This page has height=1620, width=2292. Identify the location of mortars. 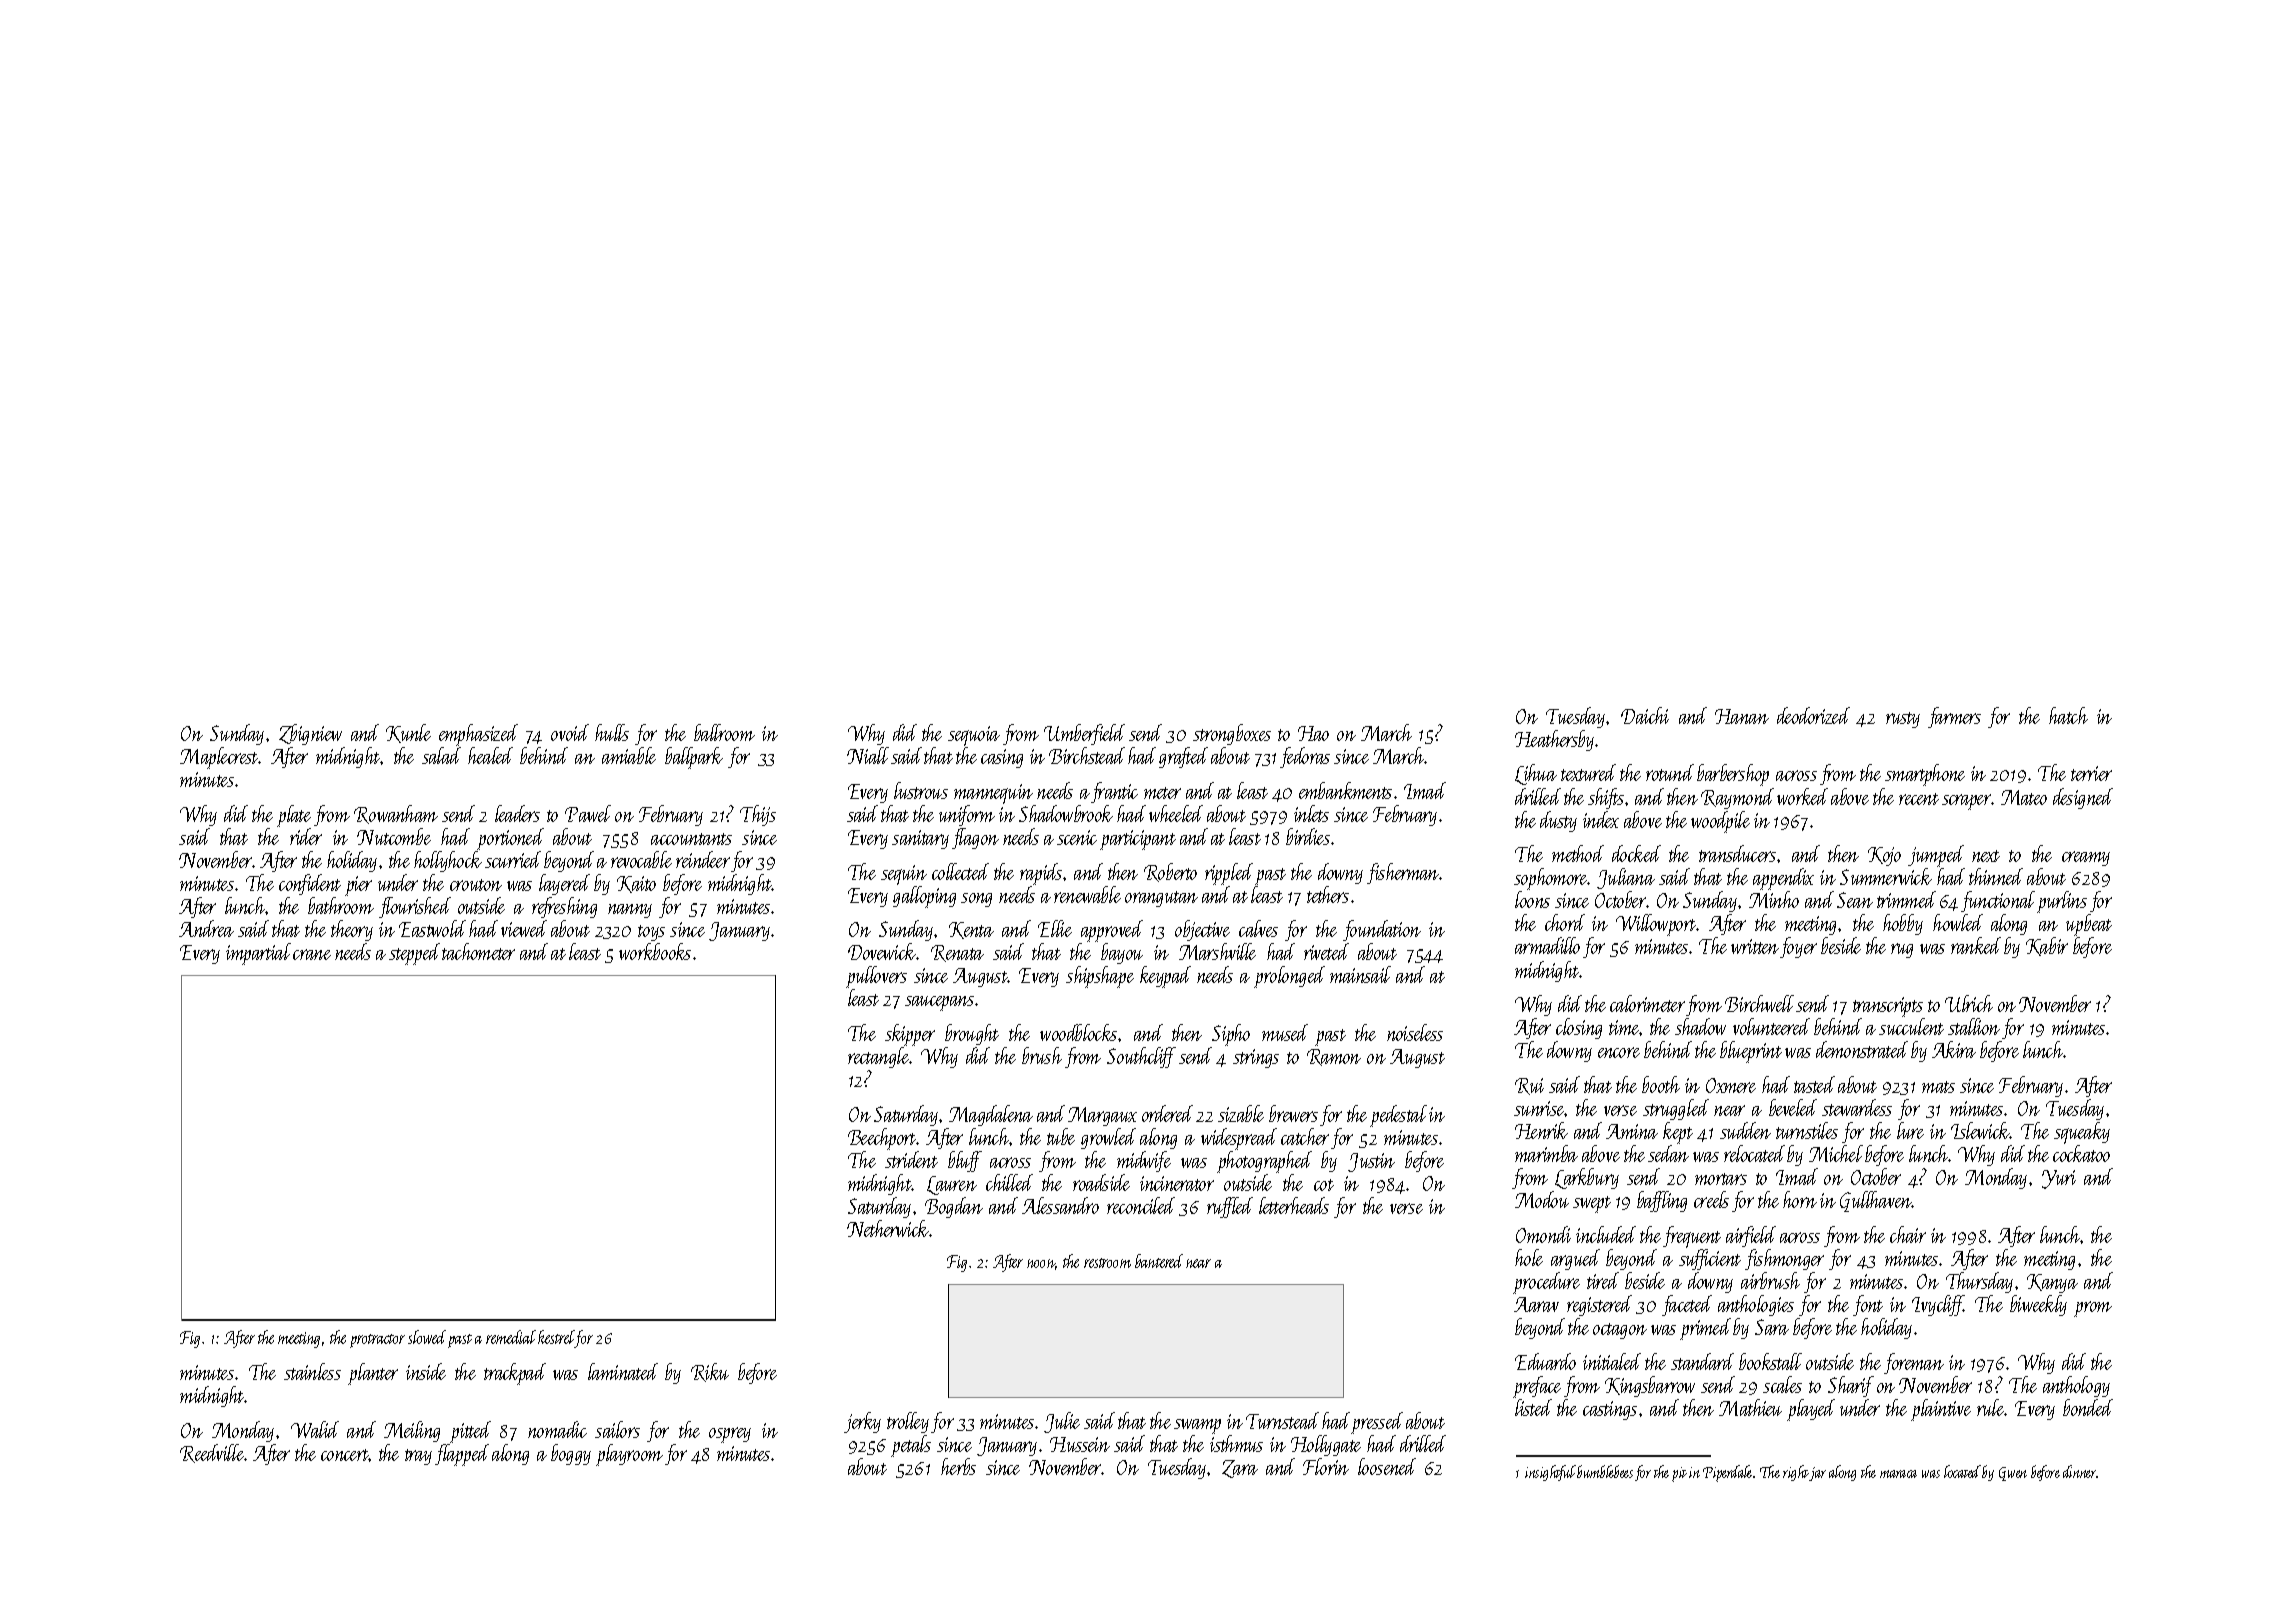
(1721, 1179).
